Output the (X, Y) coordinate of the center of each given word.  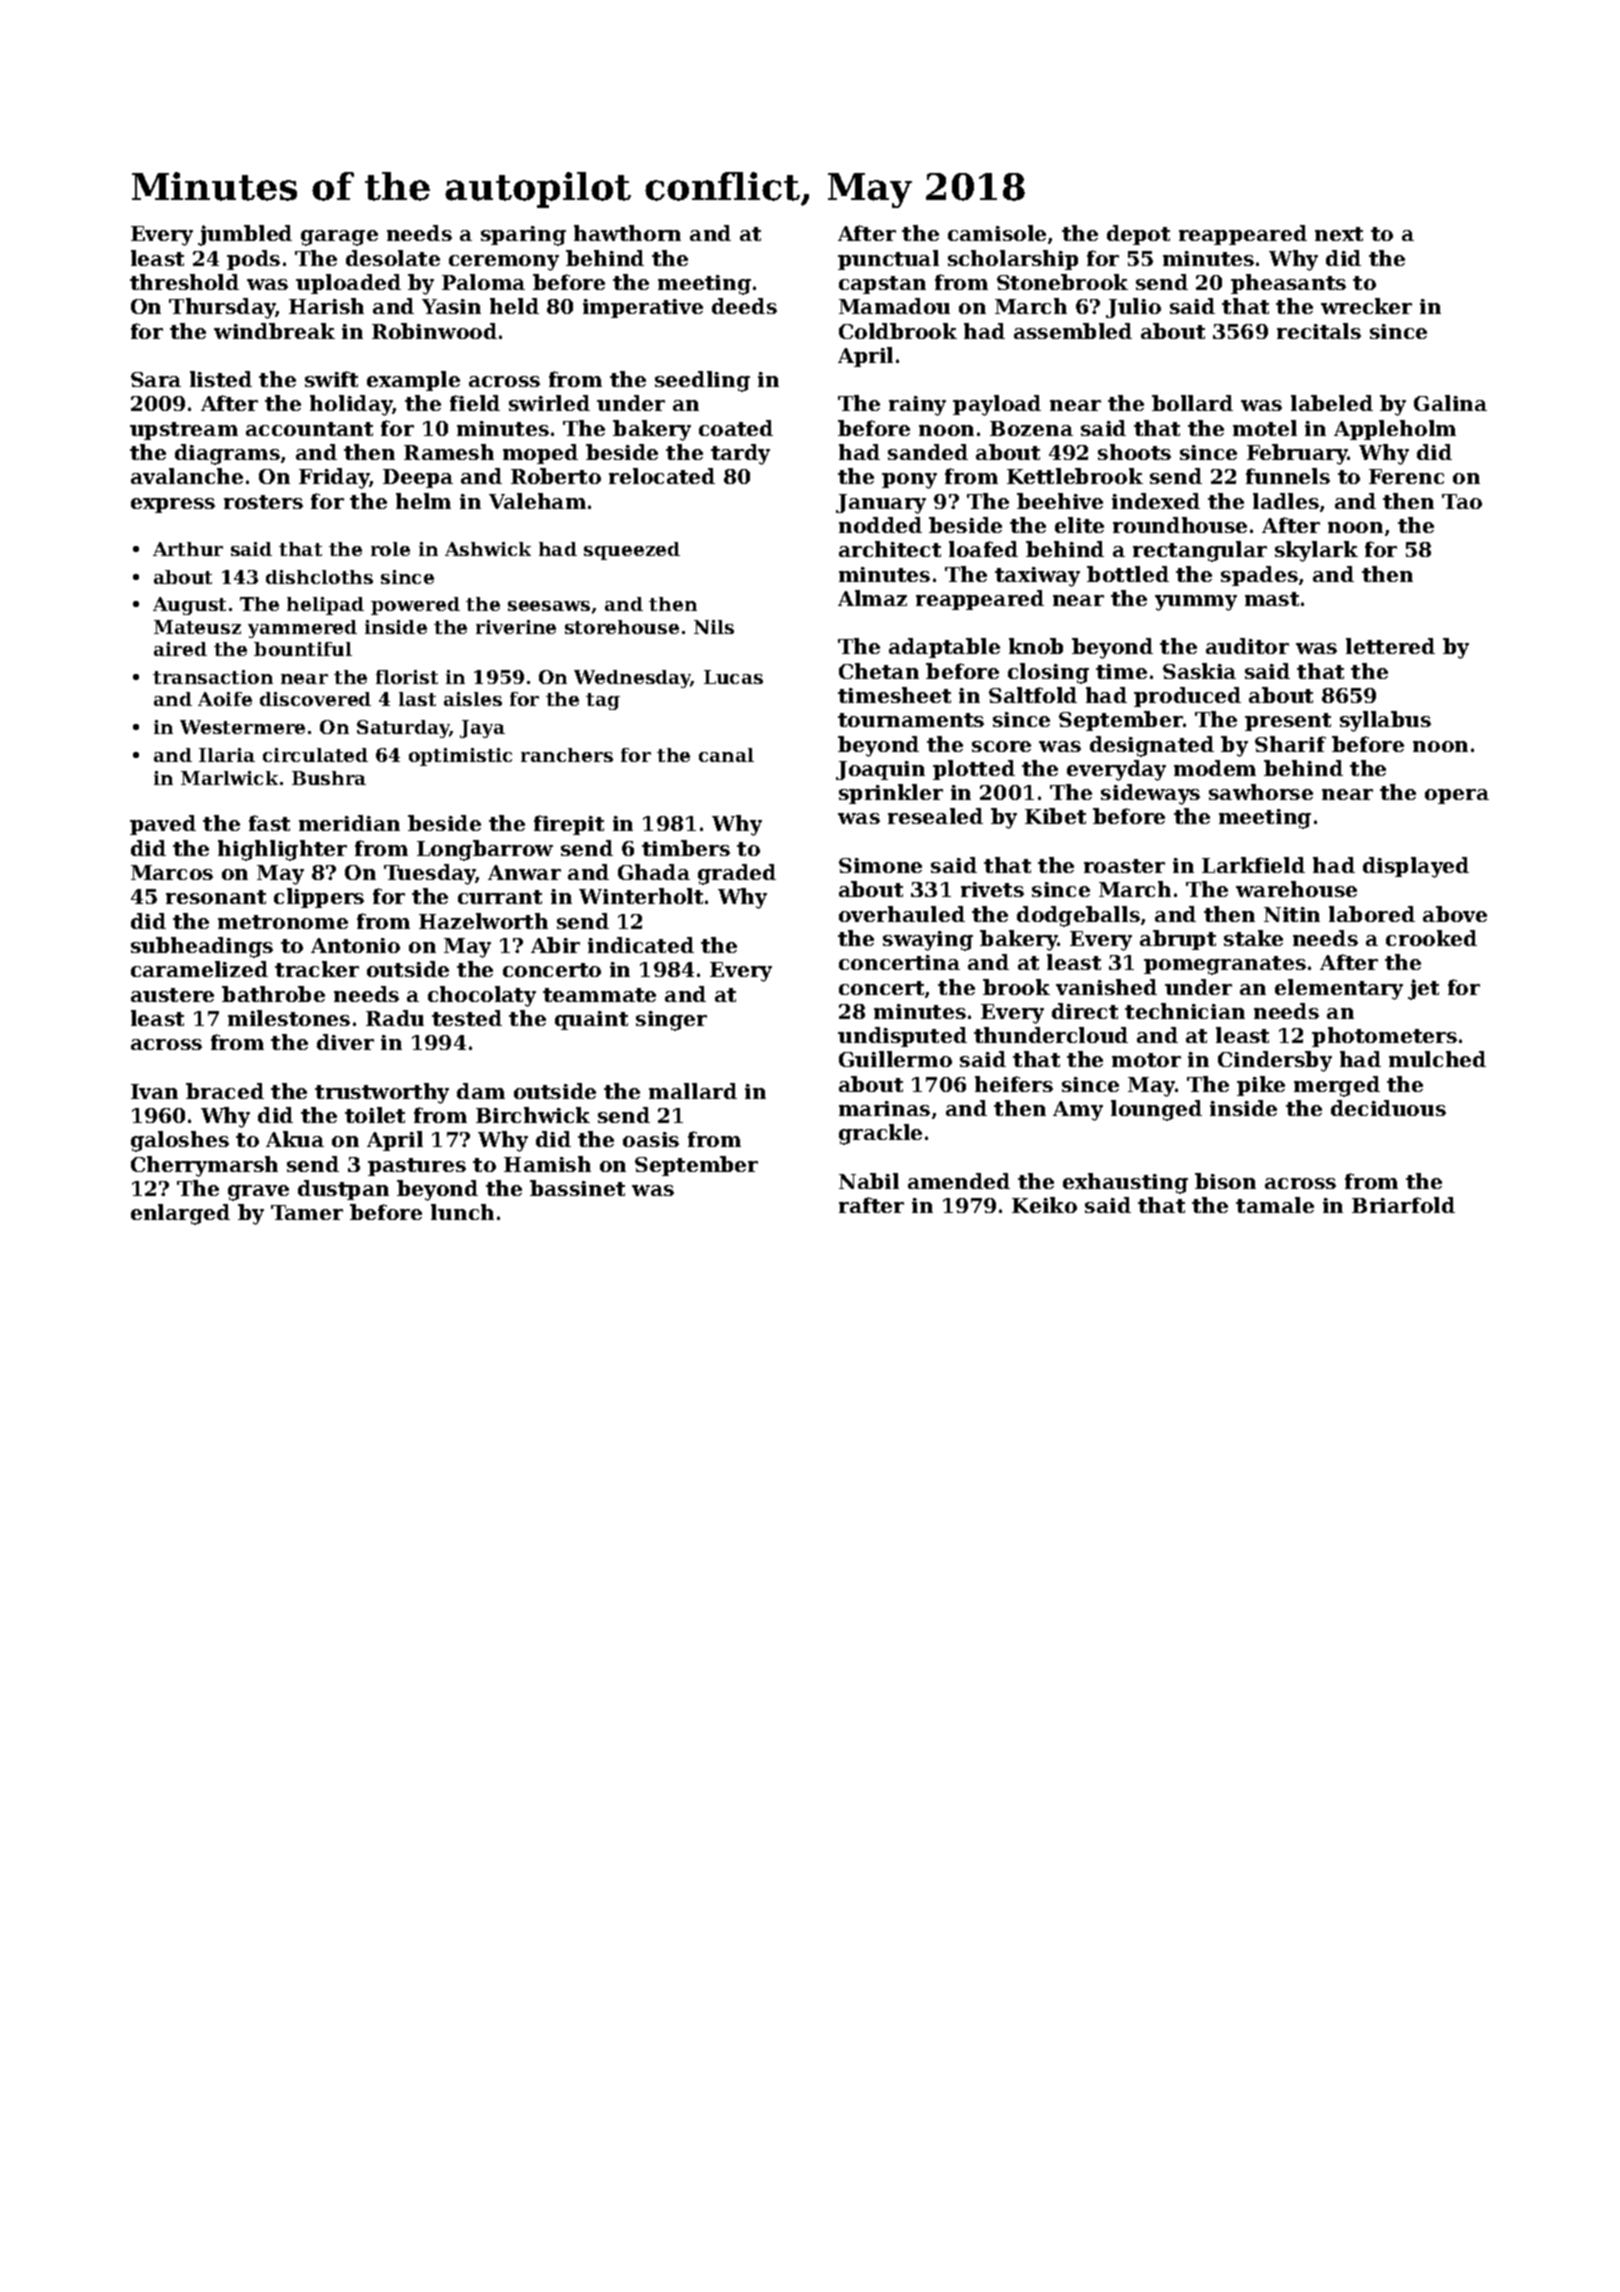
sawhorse (1261, 792)
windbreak (274, 331)
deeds (744, 306)
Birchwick (533, 1115)
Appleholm (1395, 430)
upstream (184, 431)
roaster (1124, 866)
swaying (928, 941)
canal (726, 755)
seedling (702, 381)
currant (500, 897)
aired (180, 649)
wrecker (1366, 306)
